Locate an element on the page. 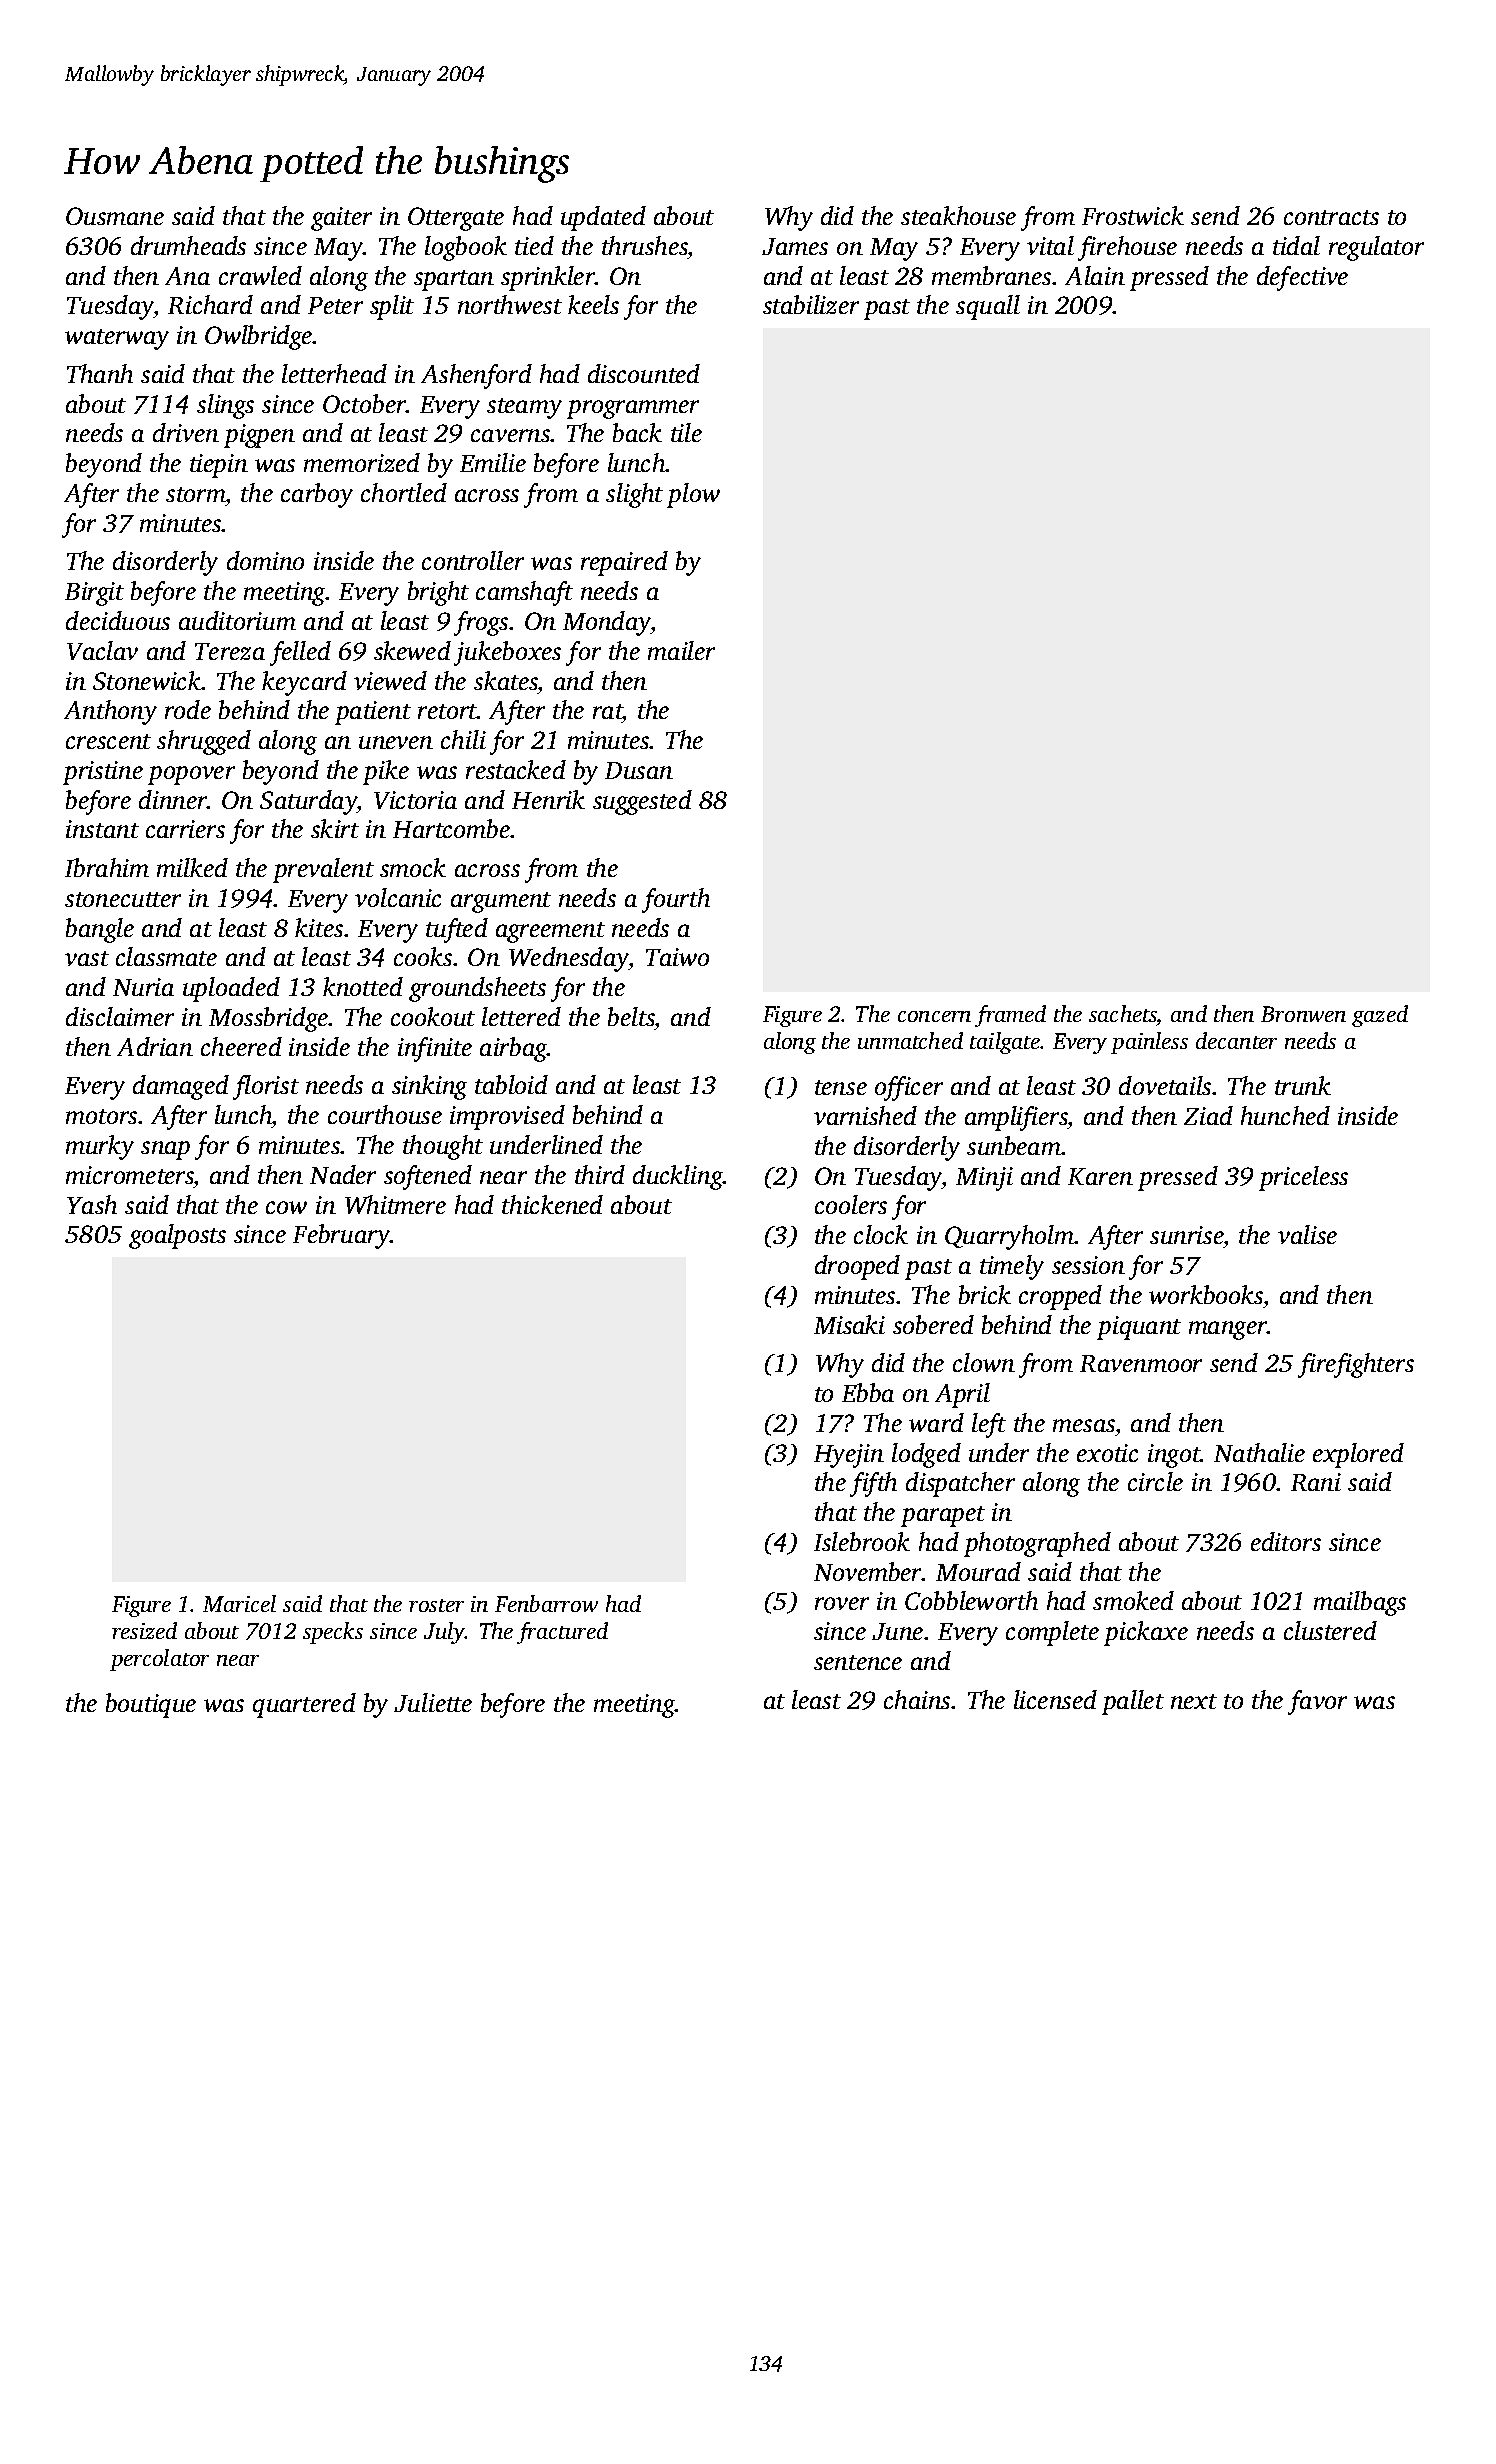 The width and height of the document is (1496, 2464). defective is located at coordinates (1302, 278).
